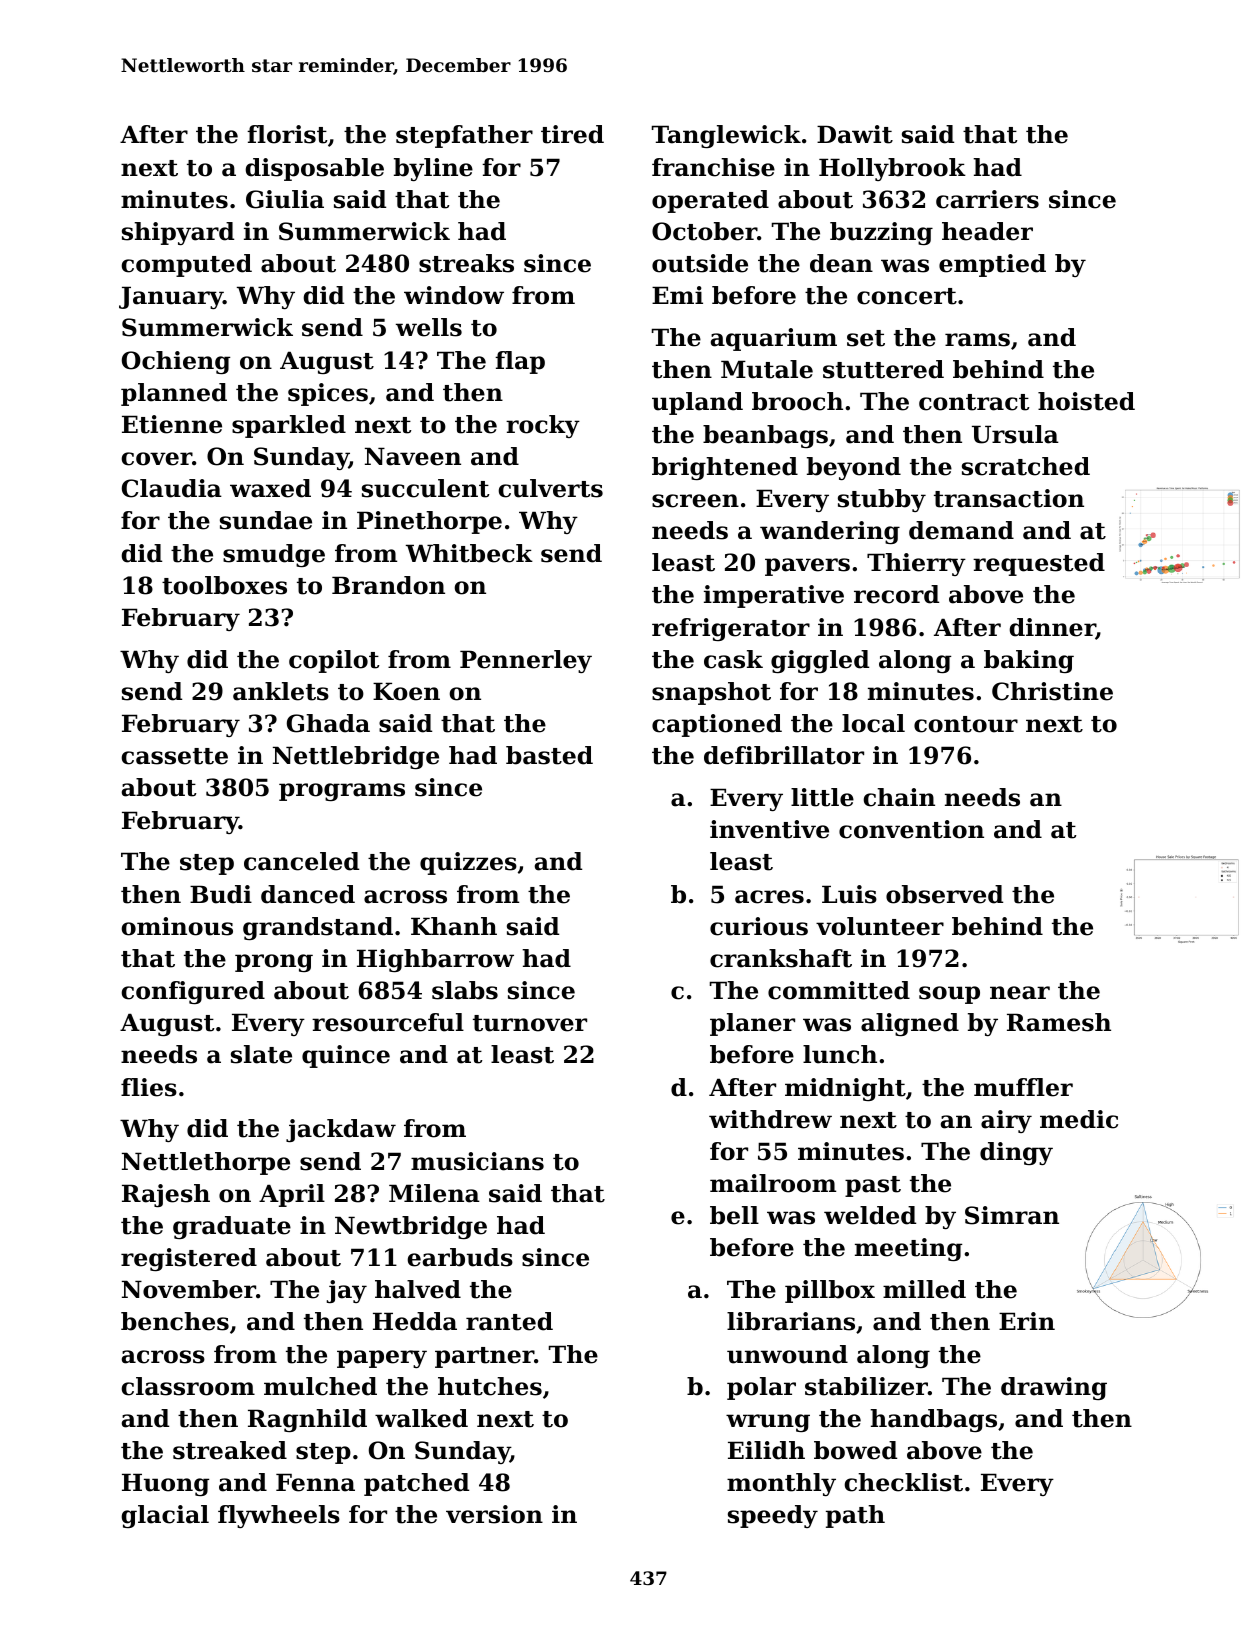 The width and height of the document is (1259, 1629). Describe the element at coordinates (550, 488) in the document. I see `culverts` at that location.
